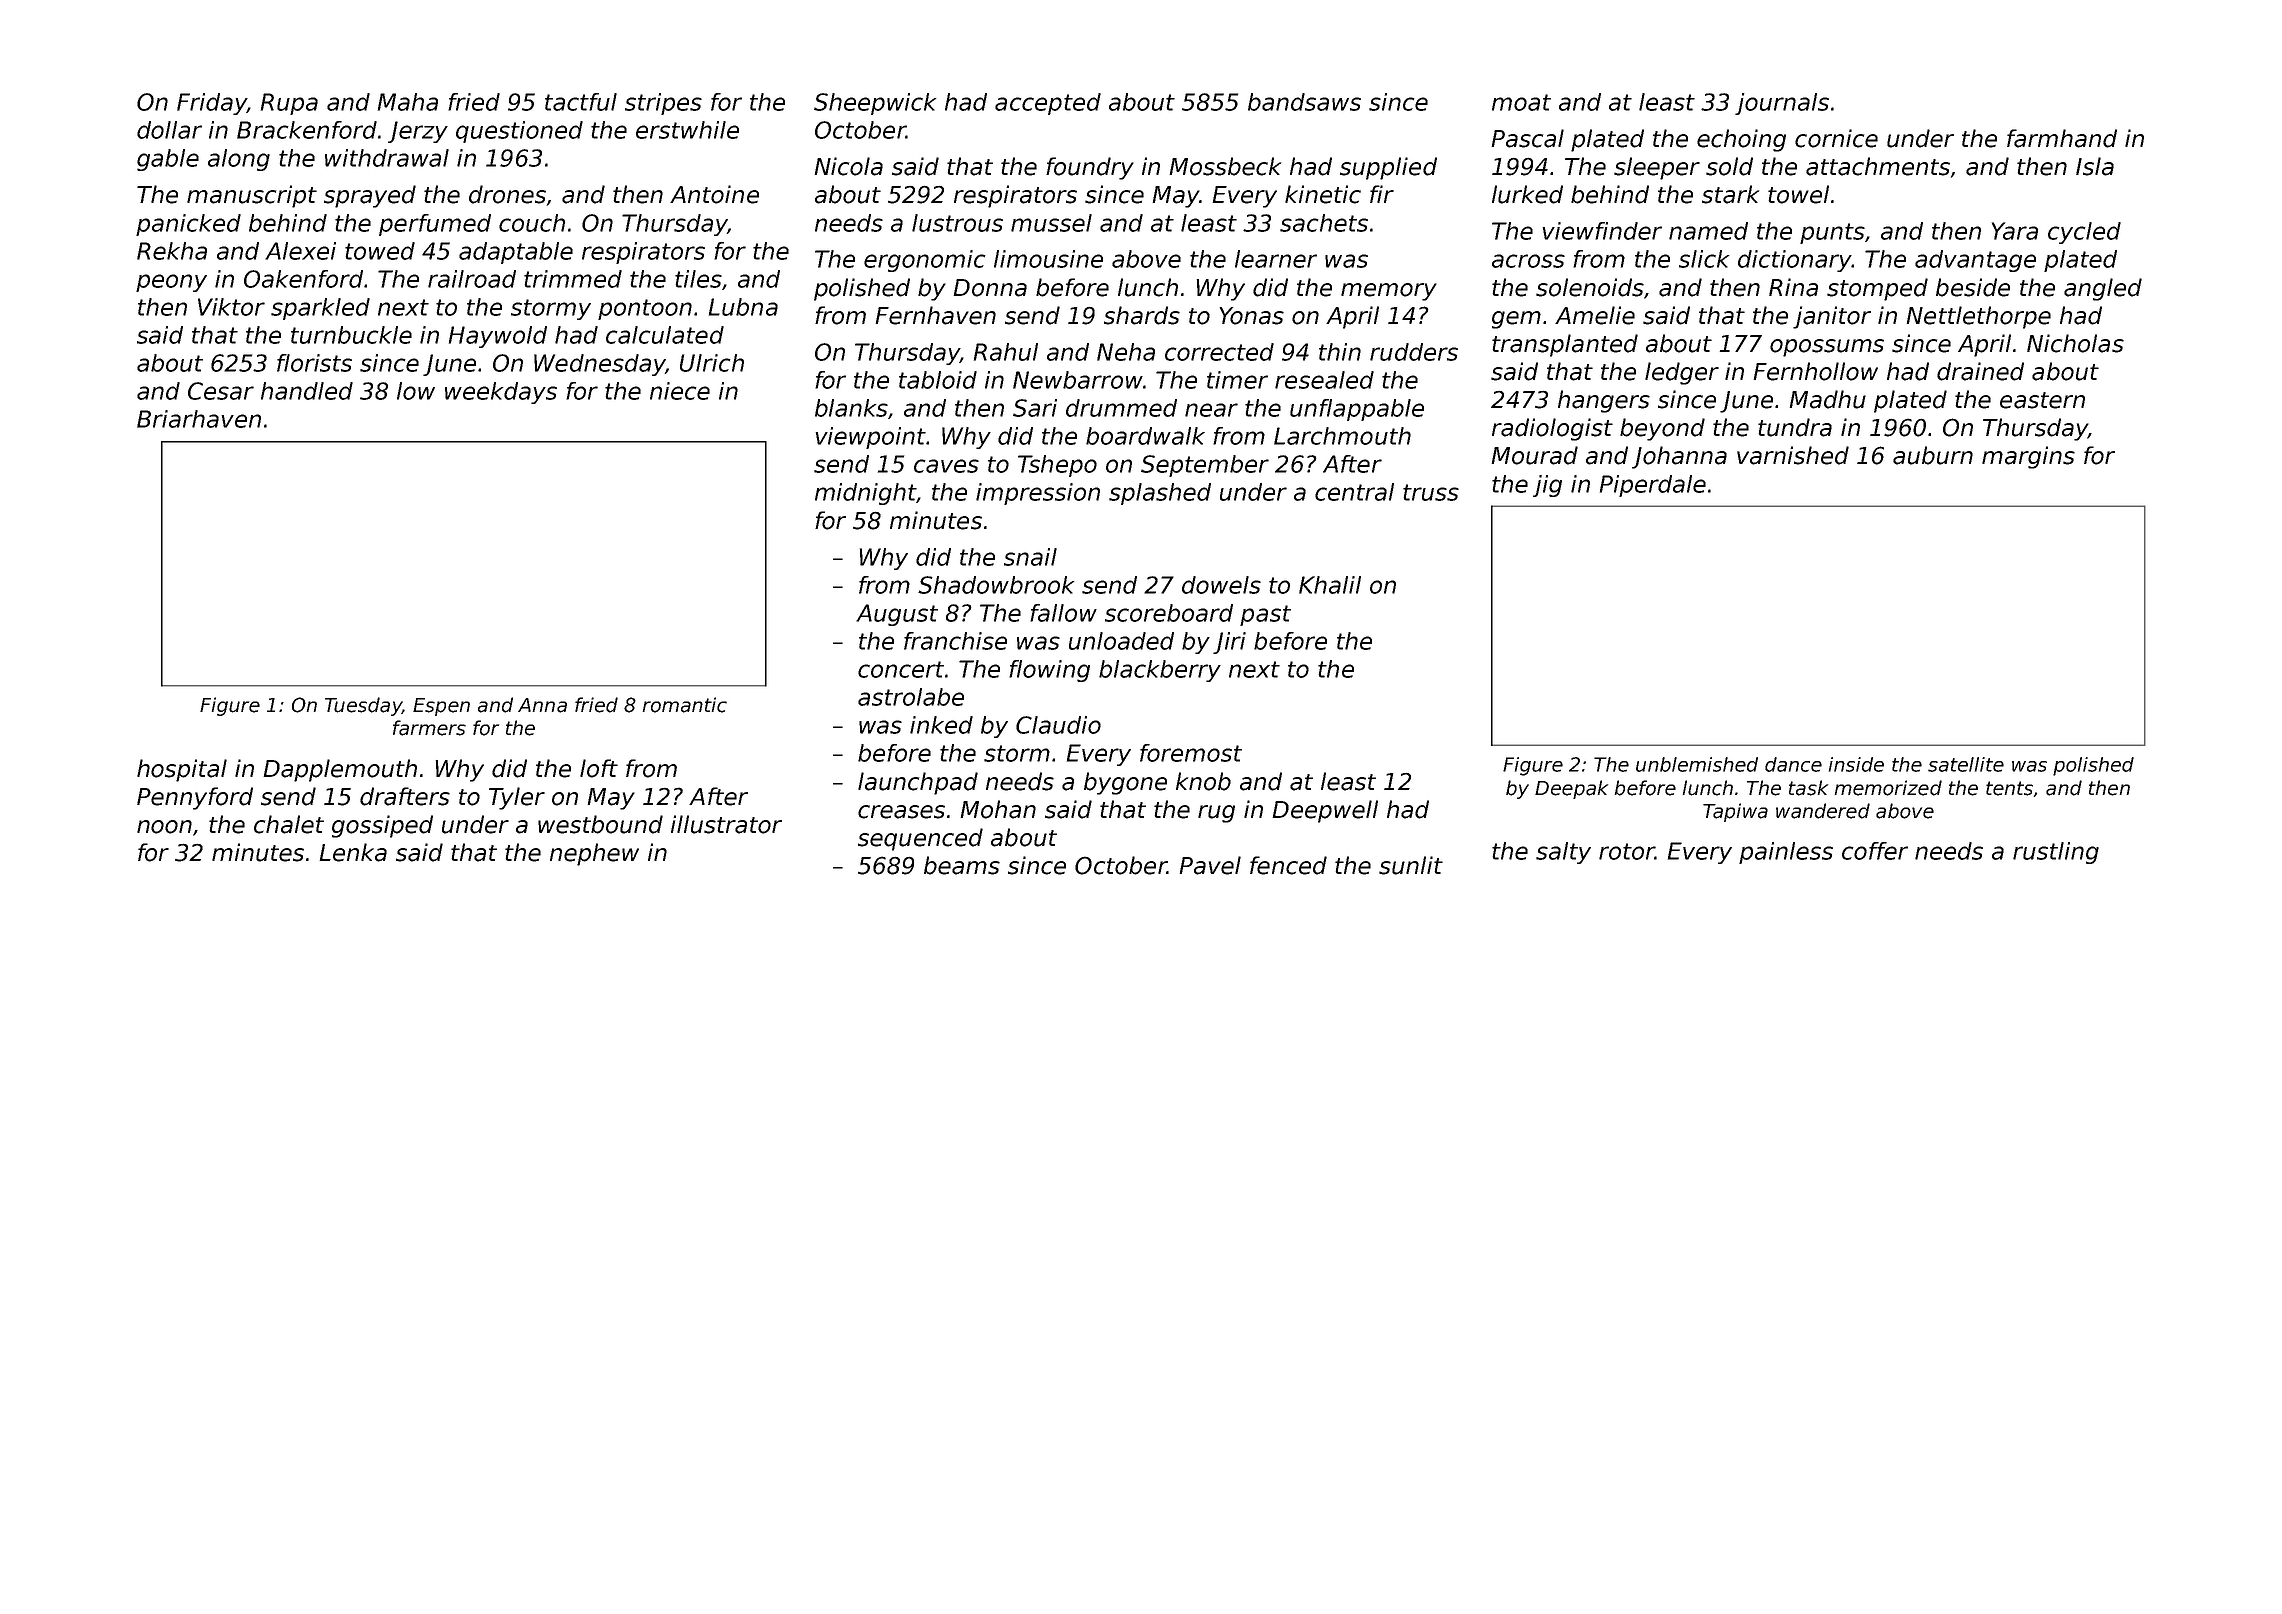 The height and width of the screenshot is (1614, 2282). Describe the element at coordinates (289, 824) in the screenshot. I see `chalet` at that location.
